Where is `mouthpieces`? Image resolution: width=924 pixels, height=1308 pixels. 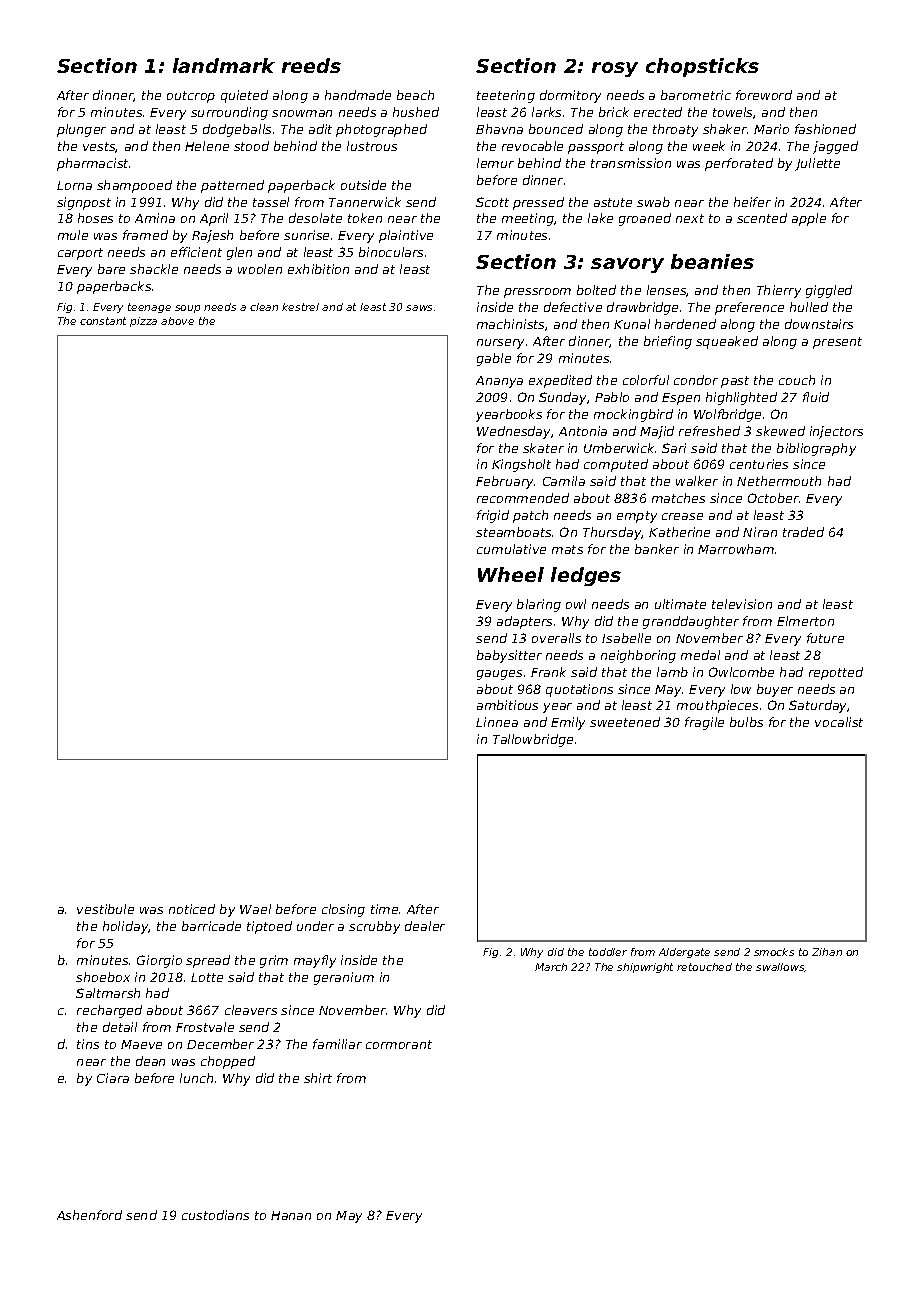 mouthpieces is located at coordinates (717, 706).
